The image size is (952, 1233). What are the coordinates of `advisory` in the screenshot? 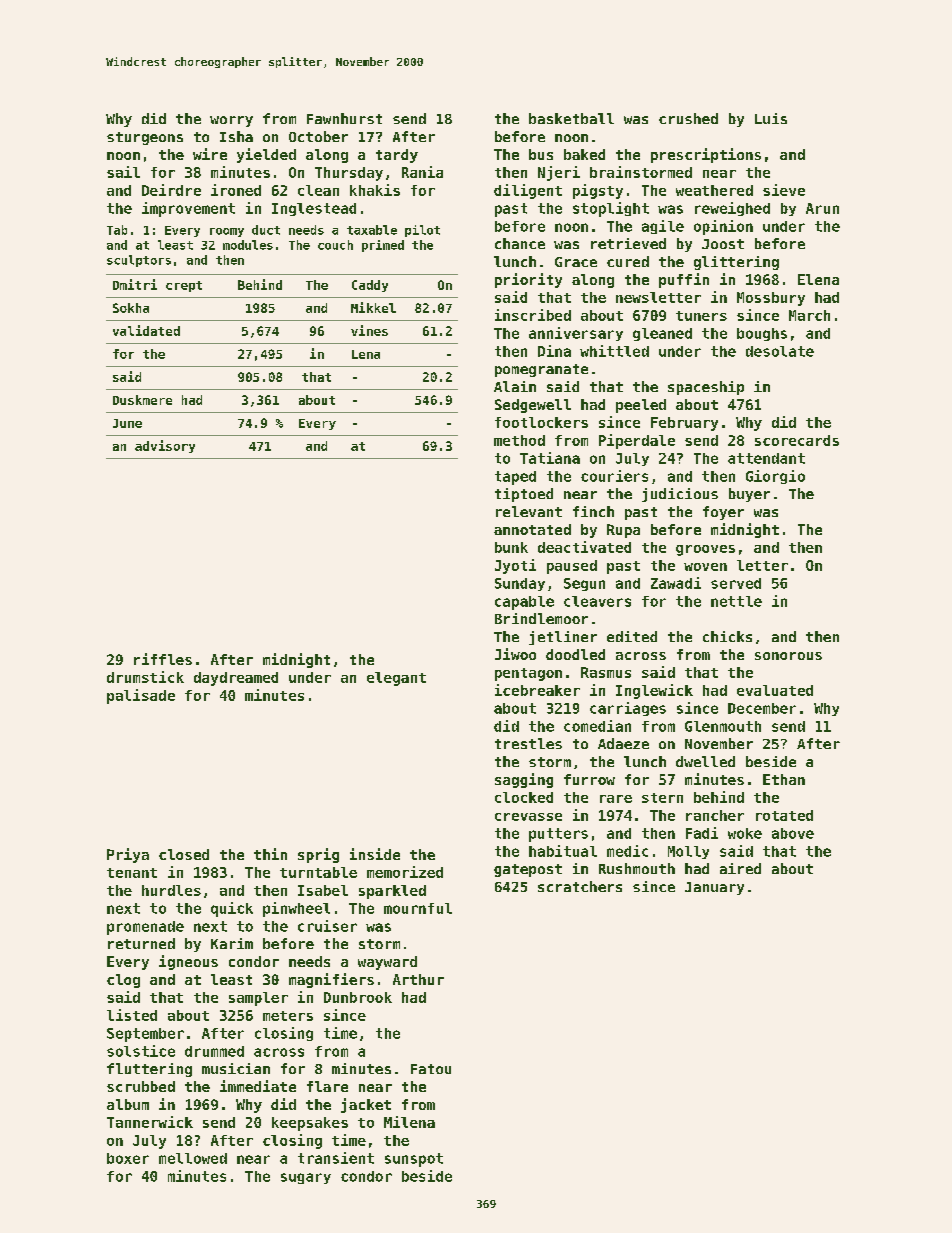 It's located at (165, 446).
